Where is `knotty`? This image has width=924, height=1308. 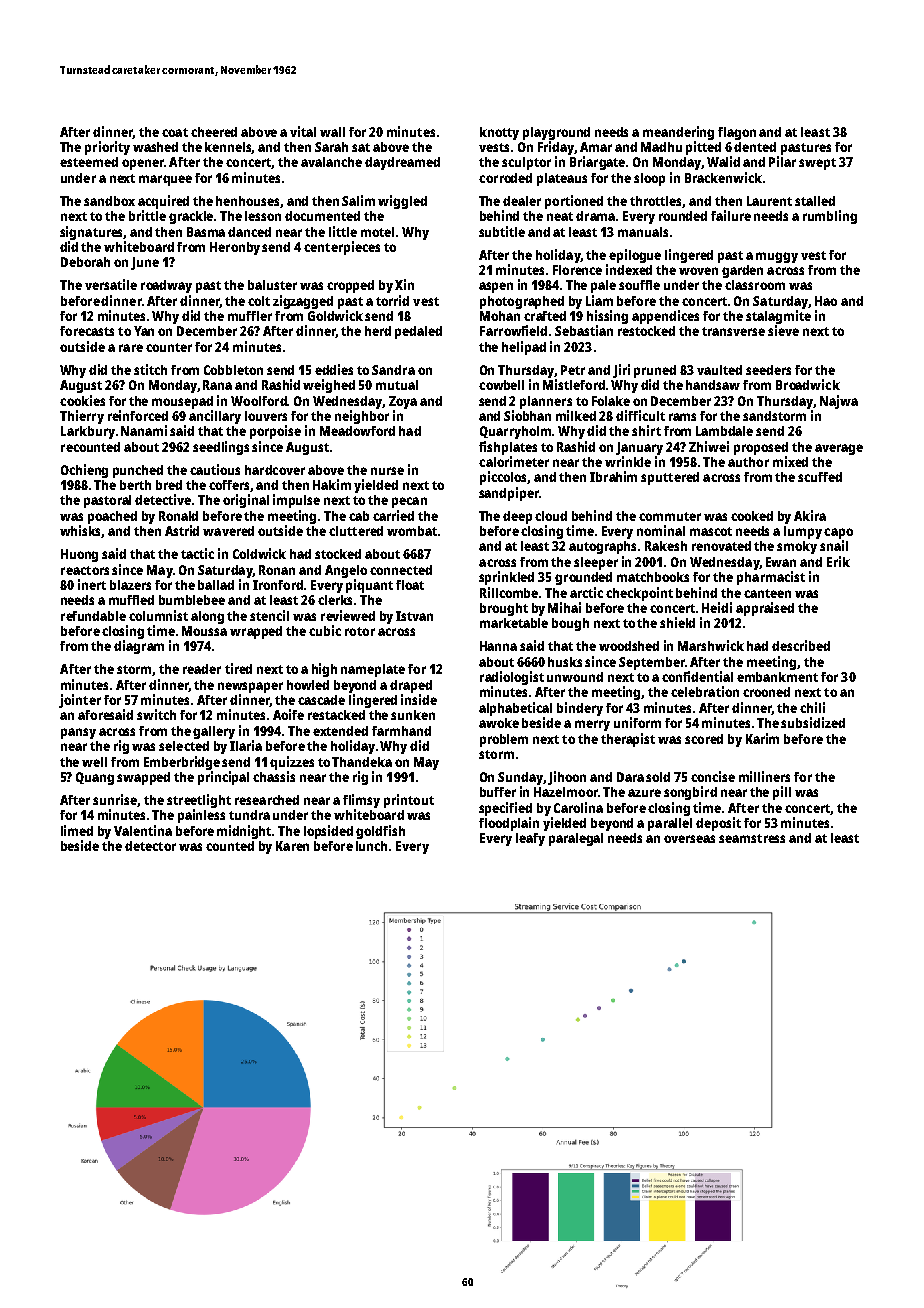 knotty is located at coordinates (499, 133).
